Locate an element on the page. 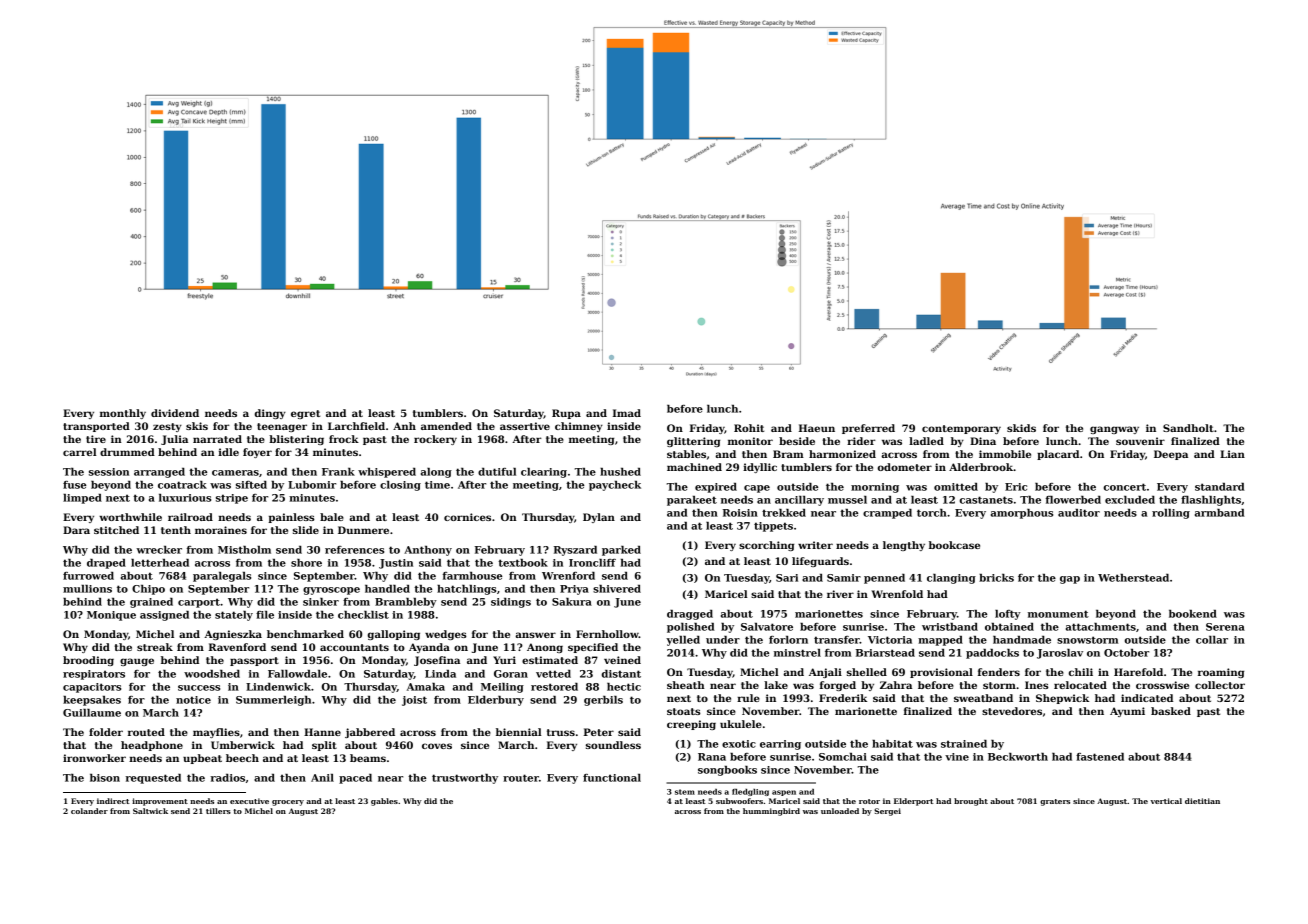 The image size is (1308, 924). hummingbird is located at coordinates (771, 812).
